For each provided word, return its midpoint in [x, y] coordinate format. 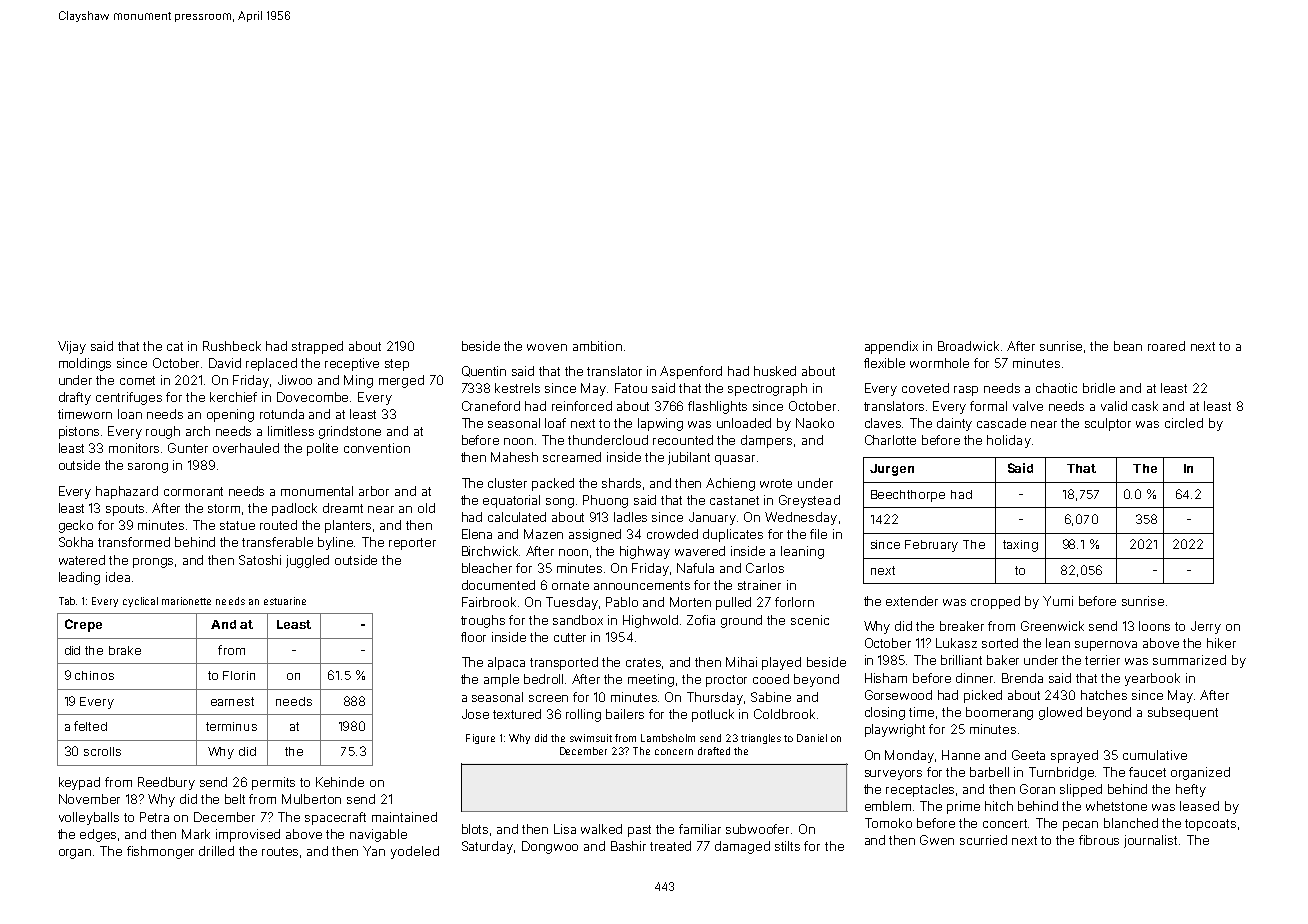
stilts [787, 846]
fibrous [1099, 840]
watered [82, 560]
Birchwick [491, 551]
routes [280, 851]
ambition [597, 346]
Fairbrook [489, 602]
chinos [94, 675]
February [931, 546]
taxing [1020, 546]
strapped [317, 347]
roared [1166, 346]
